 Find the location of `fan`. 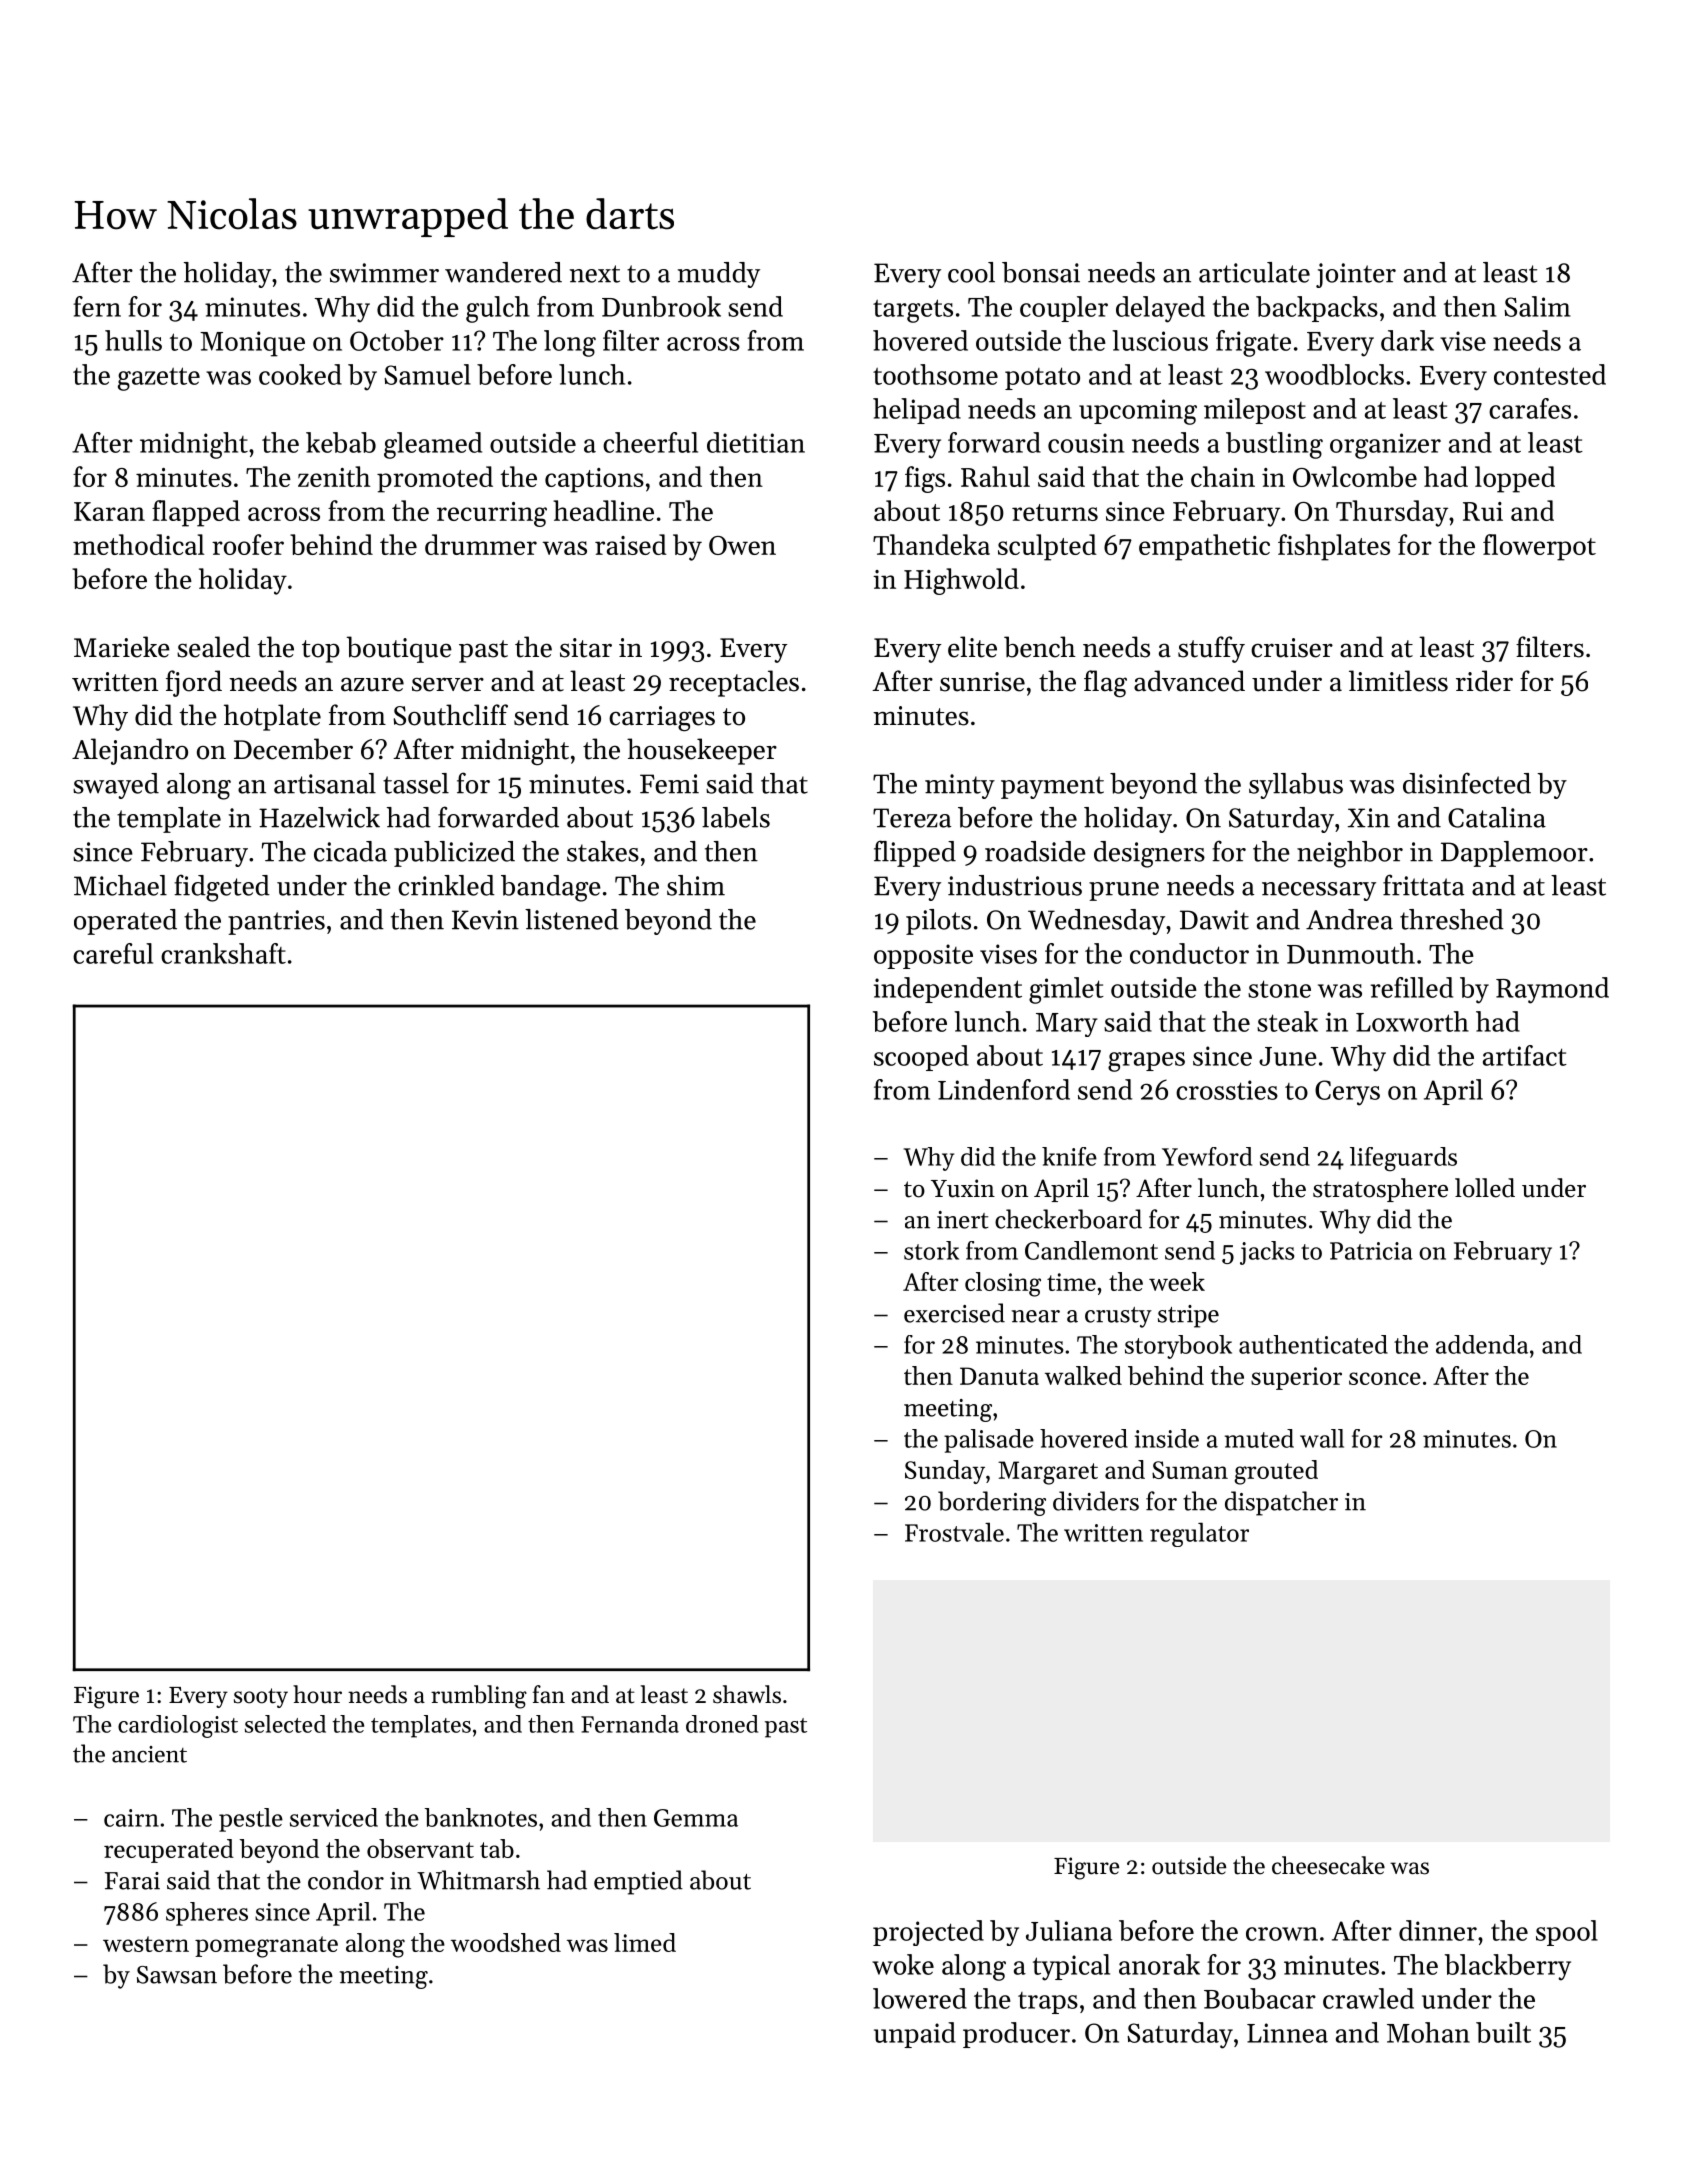

fan is located at coordinates (549, 1694).
